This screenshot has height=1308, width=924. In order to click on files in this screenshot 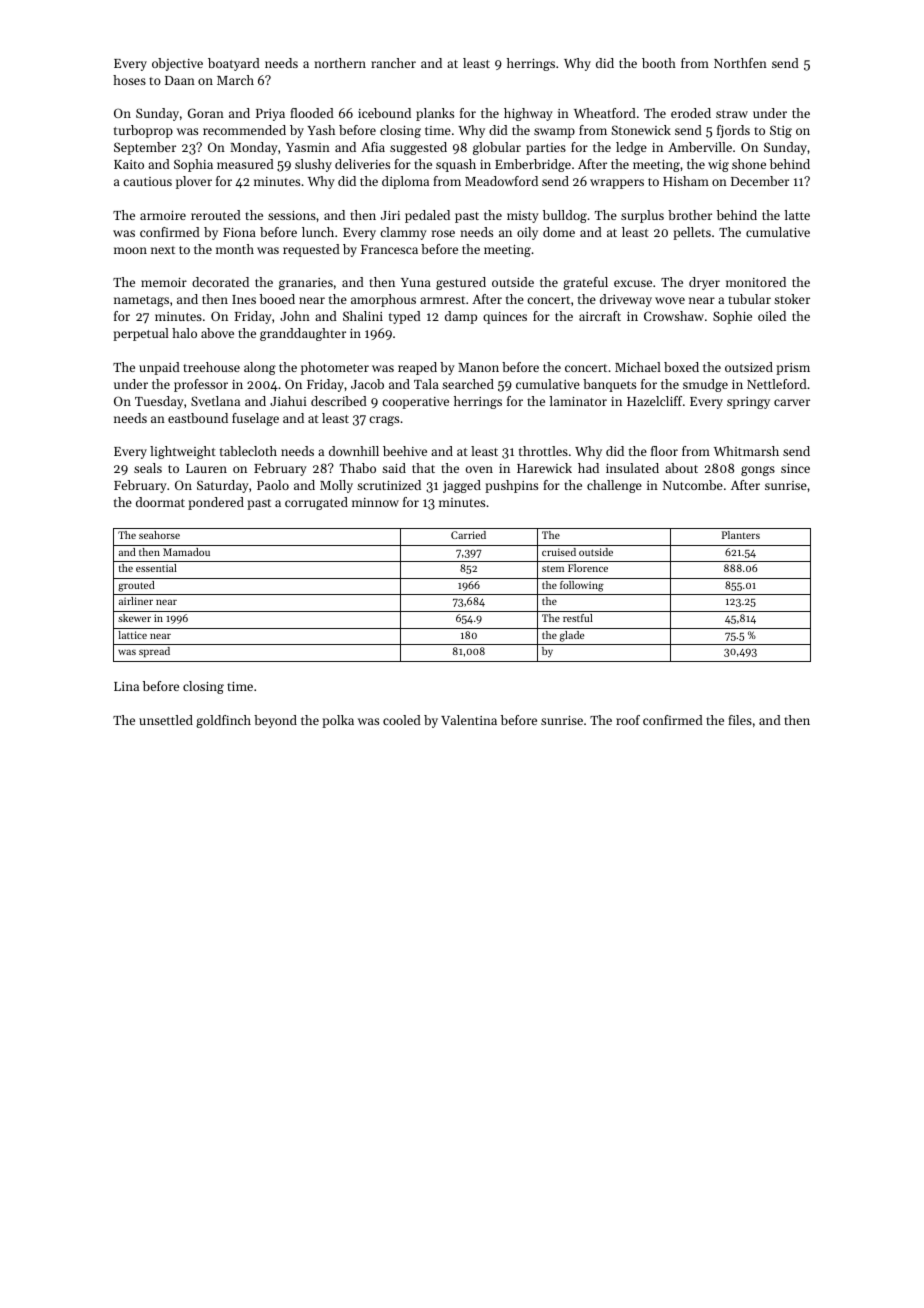, I will do `click(740, 720)`.
